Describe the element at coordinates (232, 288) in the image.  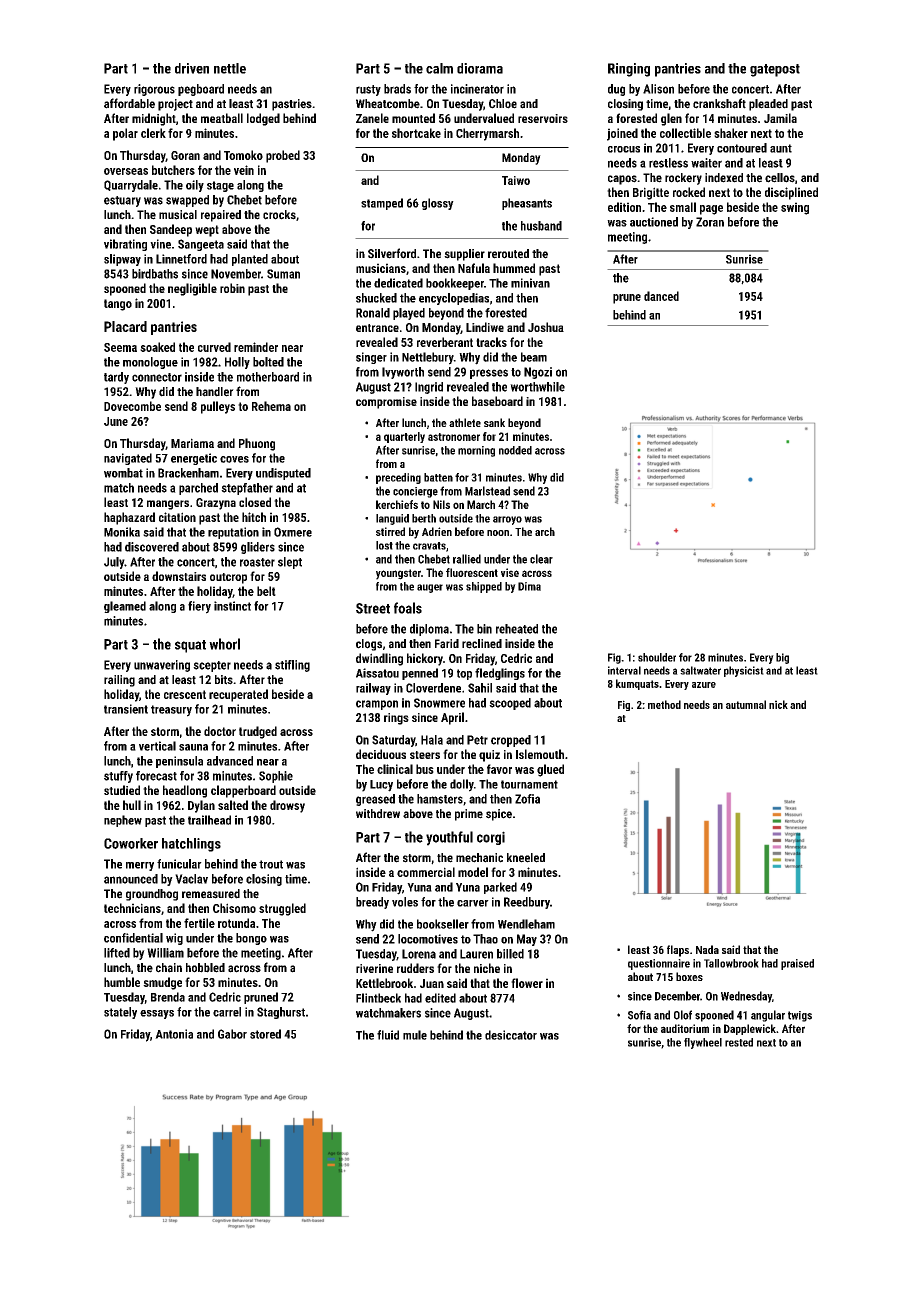
I see `robin` at that location.
